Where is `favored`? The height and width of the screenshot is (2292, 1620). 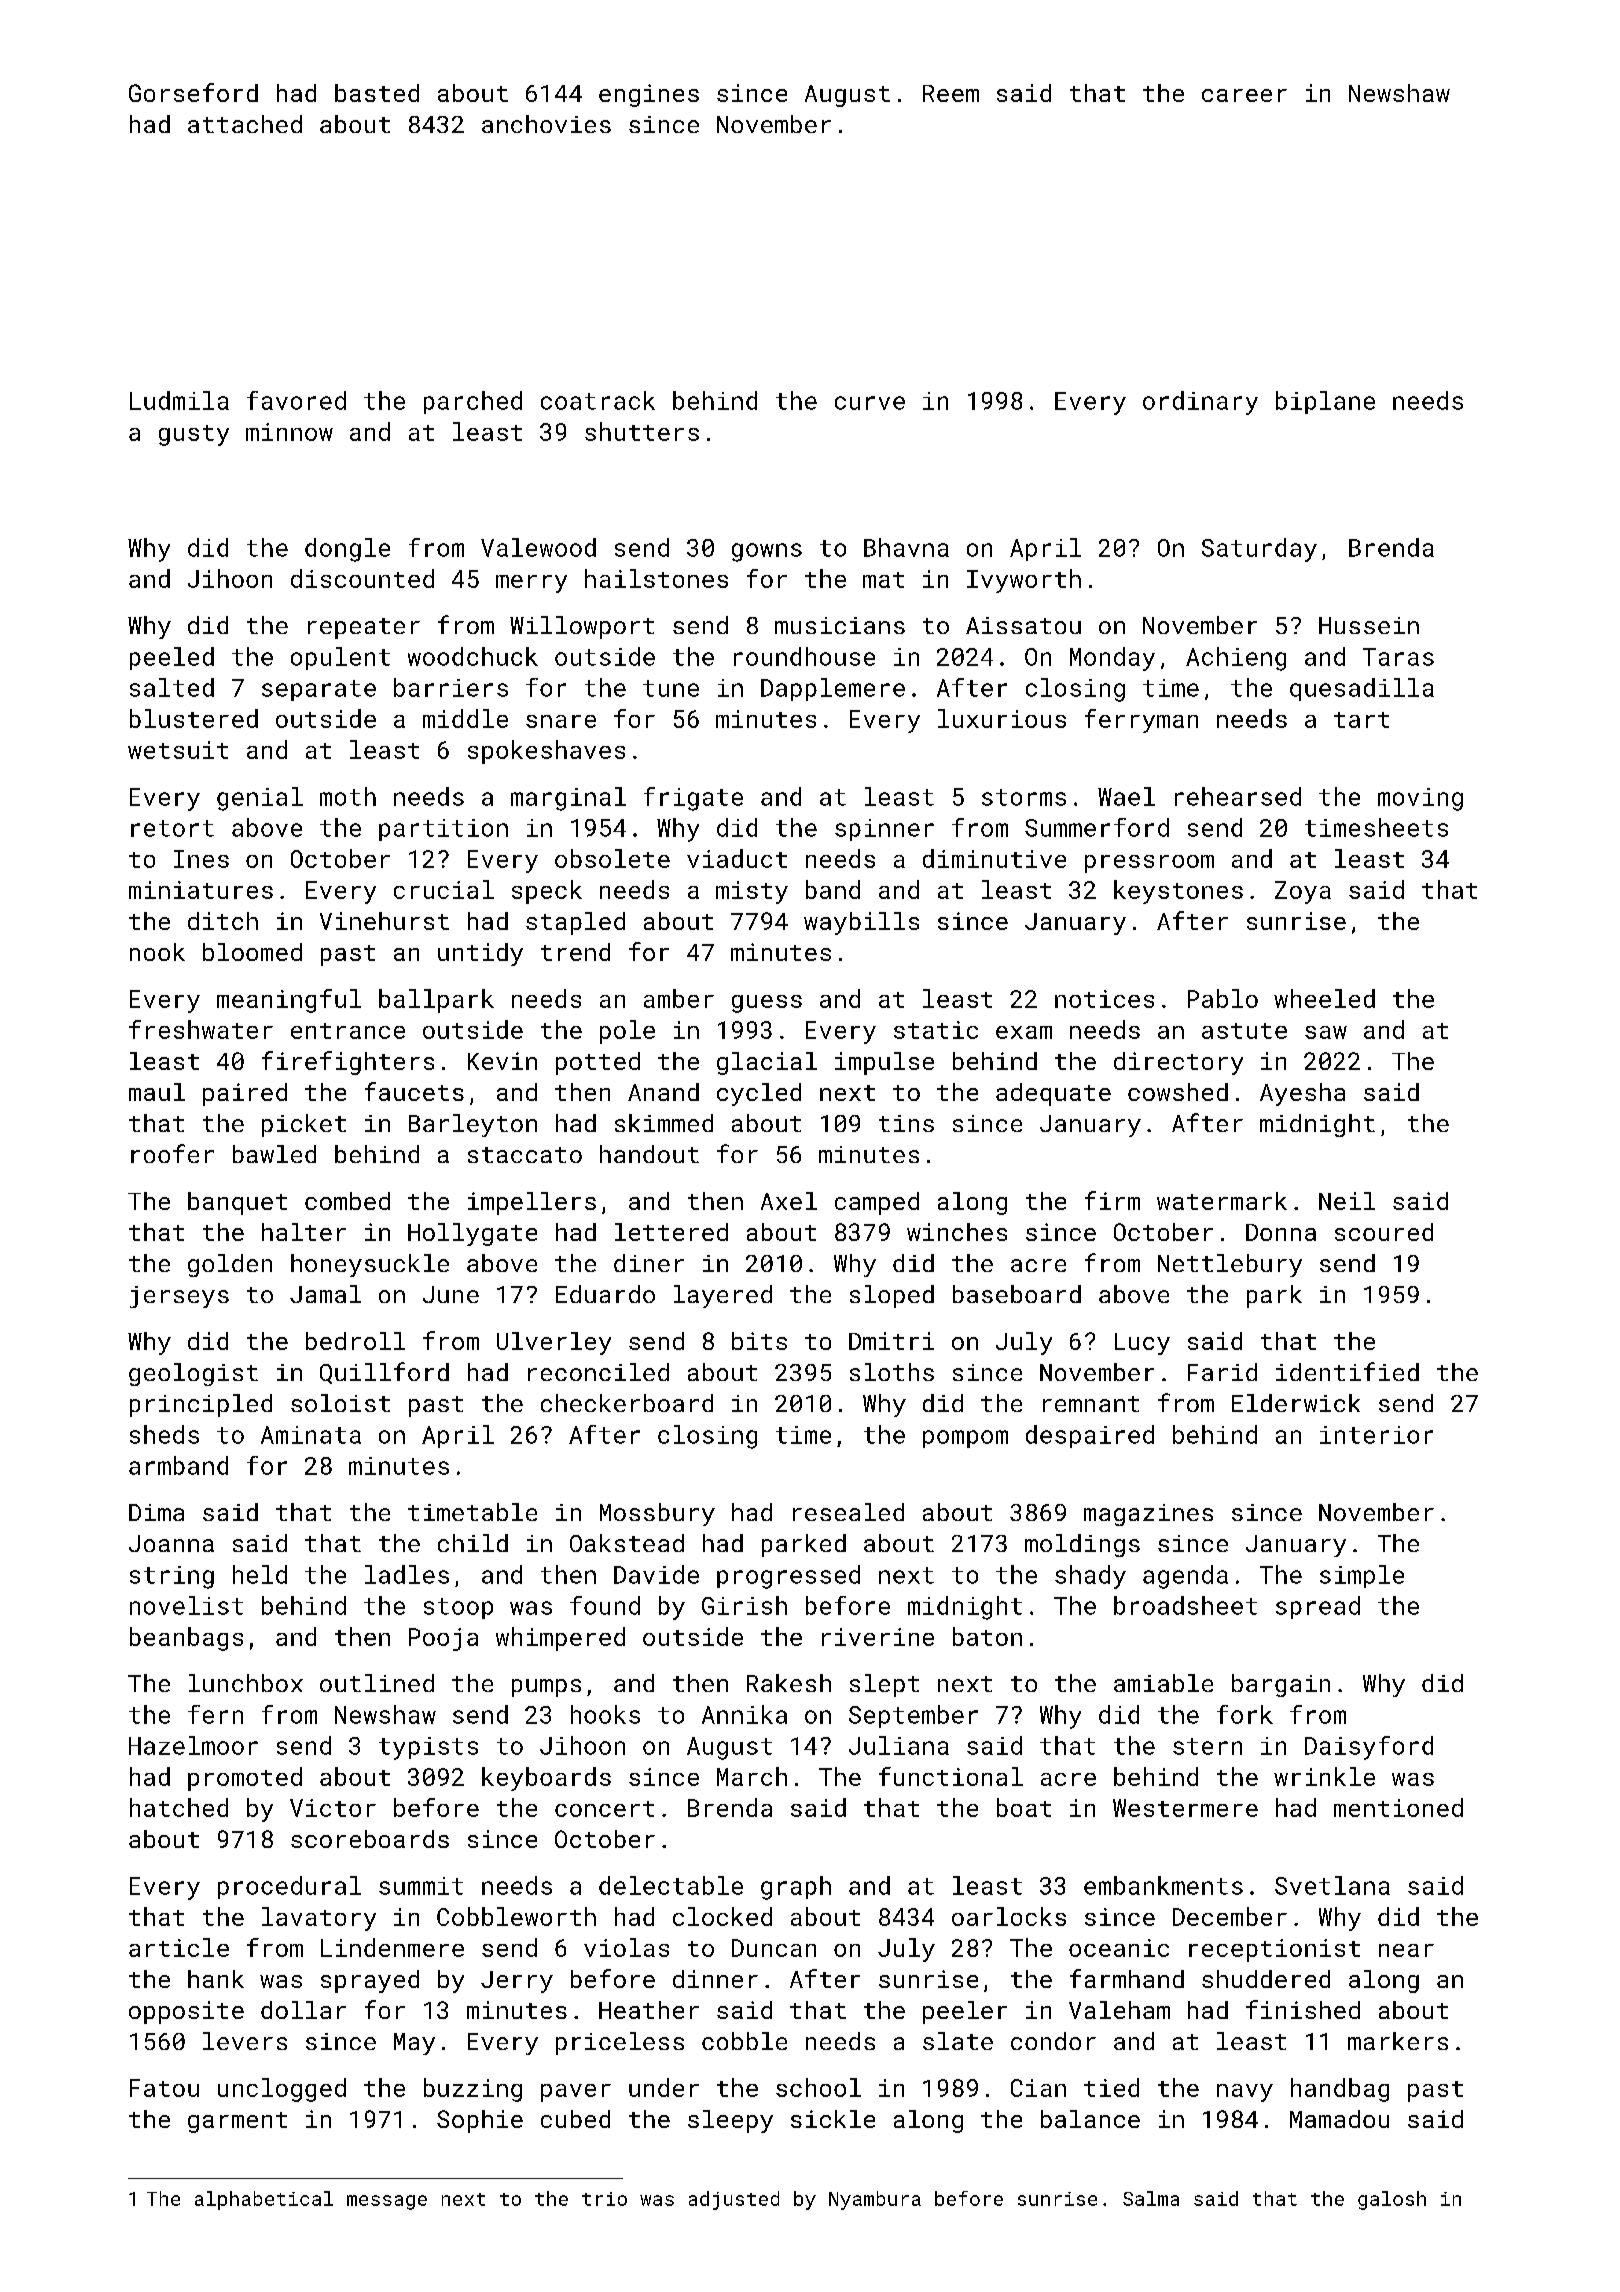
favored is located at coordinates (296, 400).
